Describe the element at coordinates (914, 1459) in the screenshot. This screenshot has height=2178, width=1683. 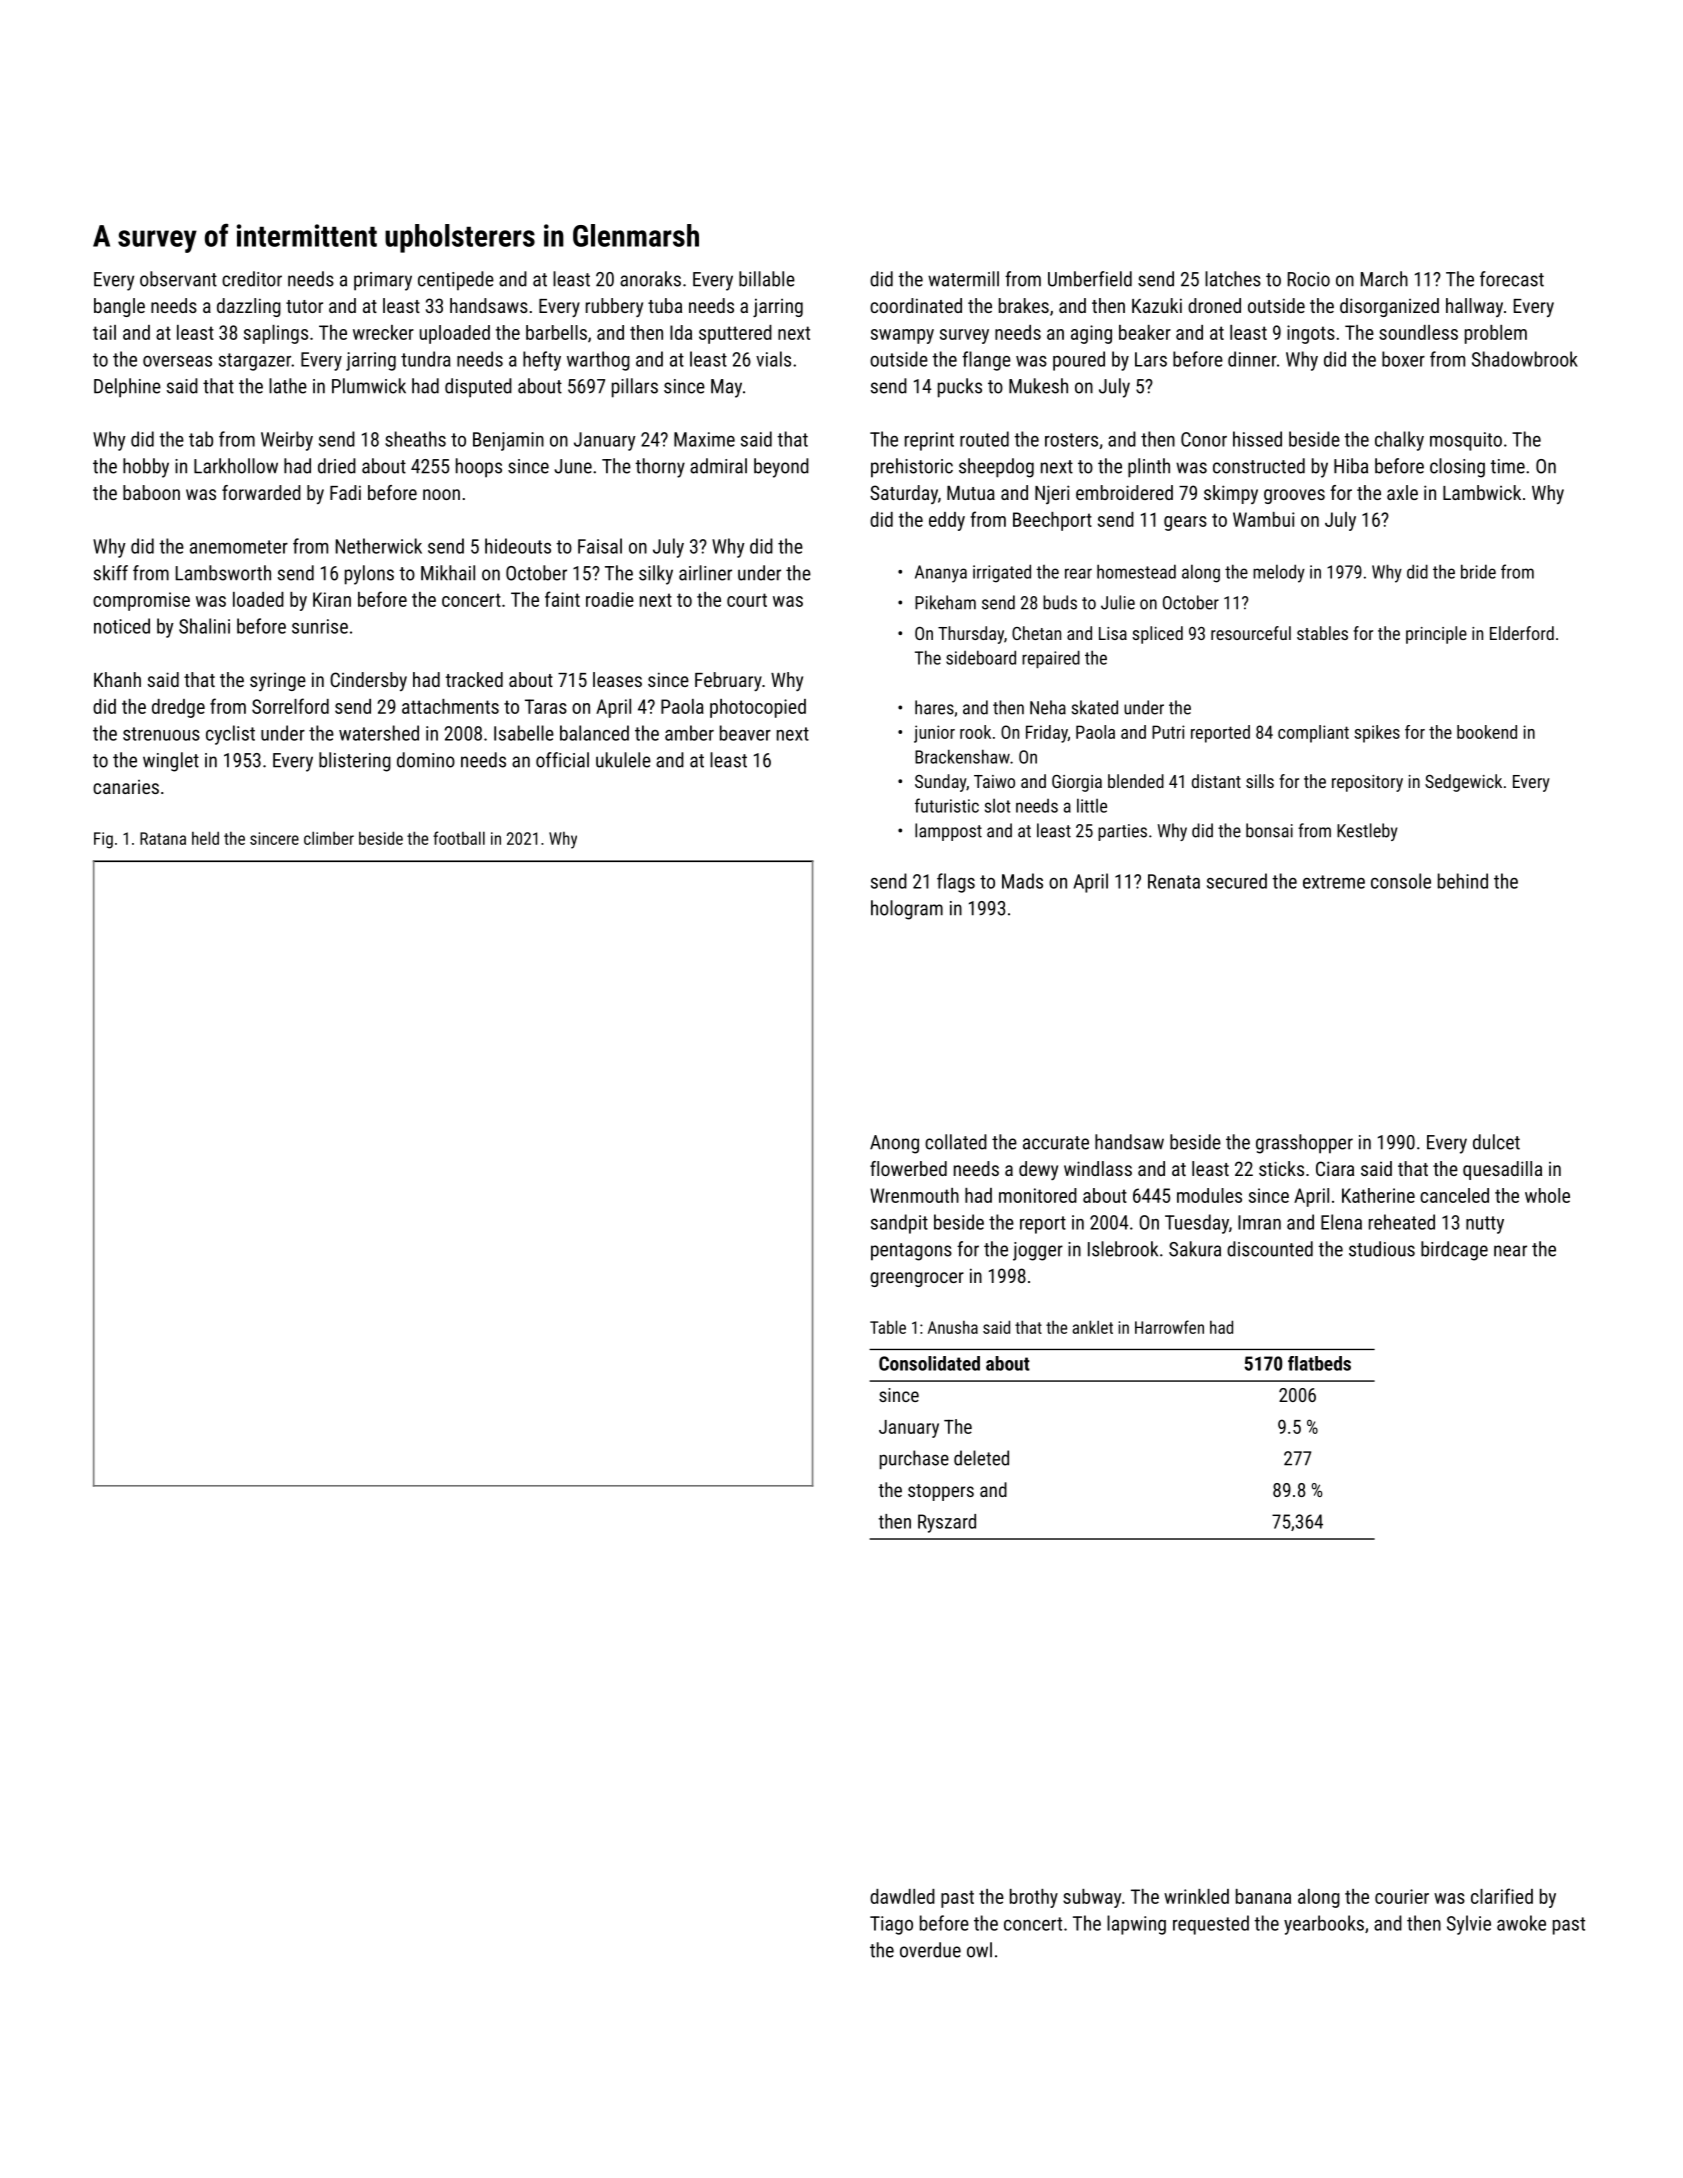
I see `purchase` at that location.
